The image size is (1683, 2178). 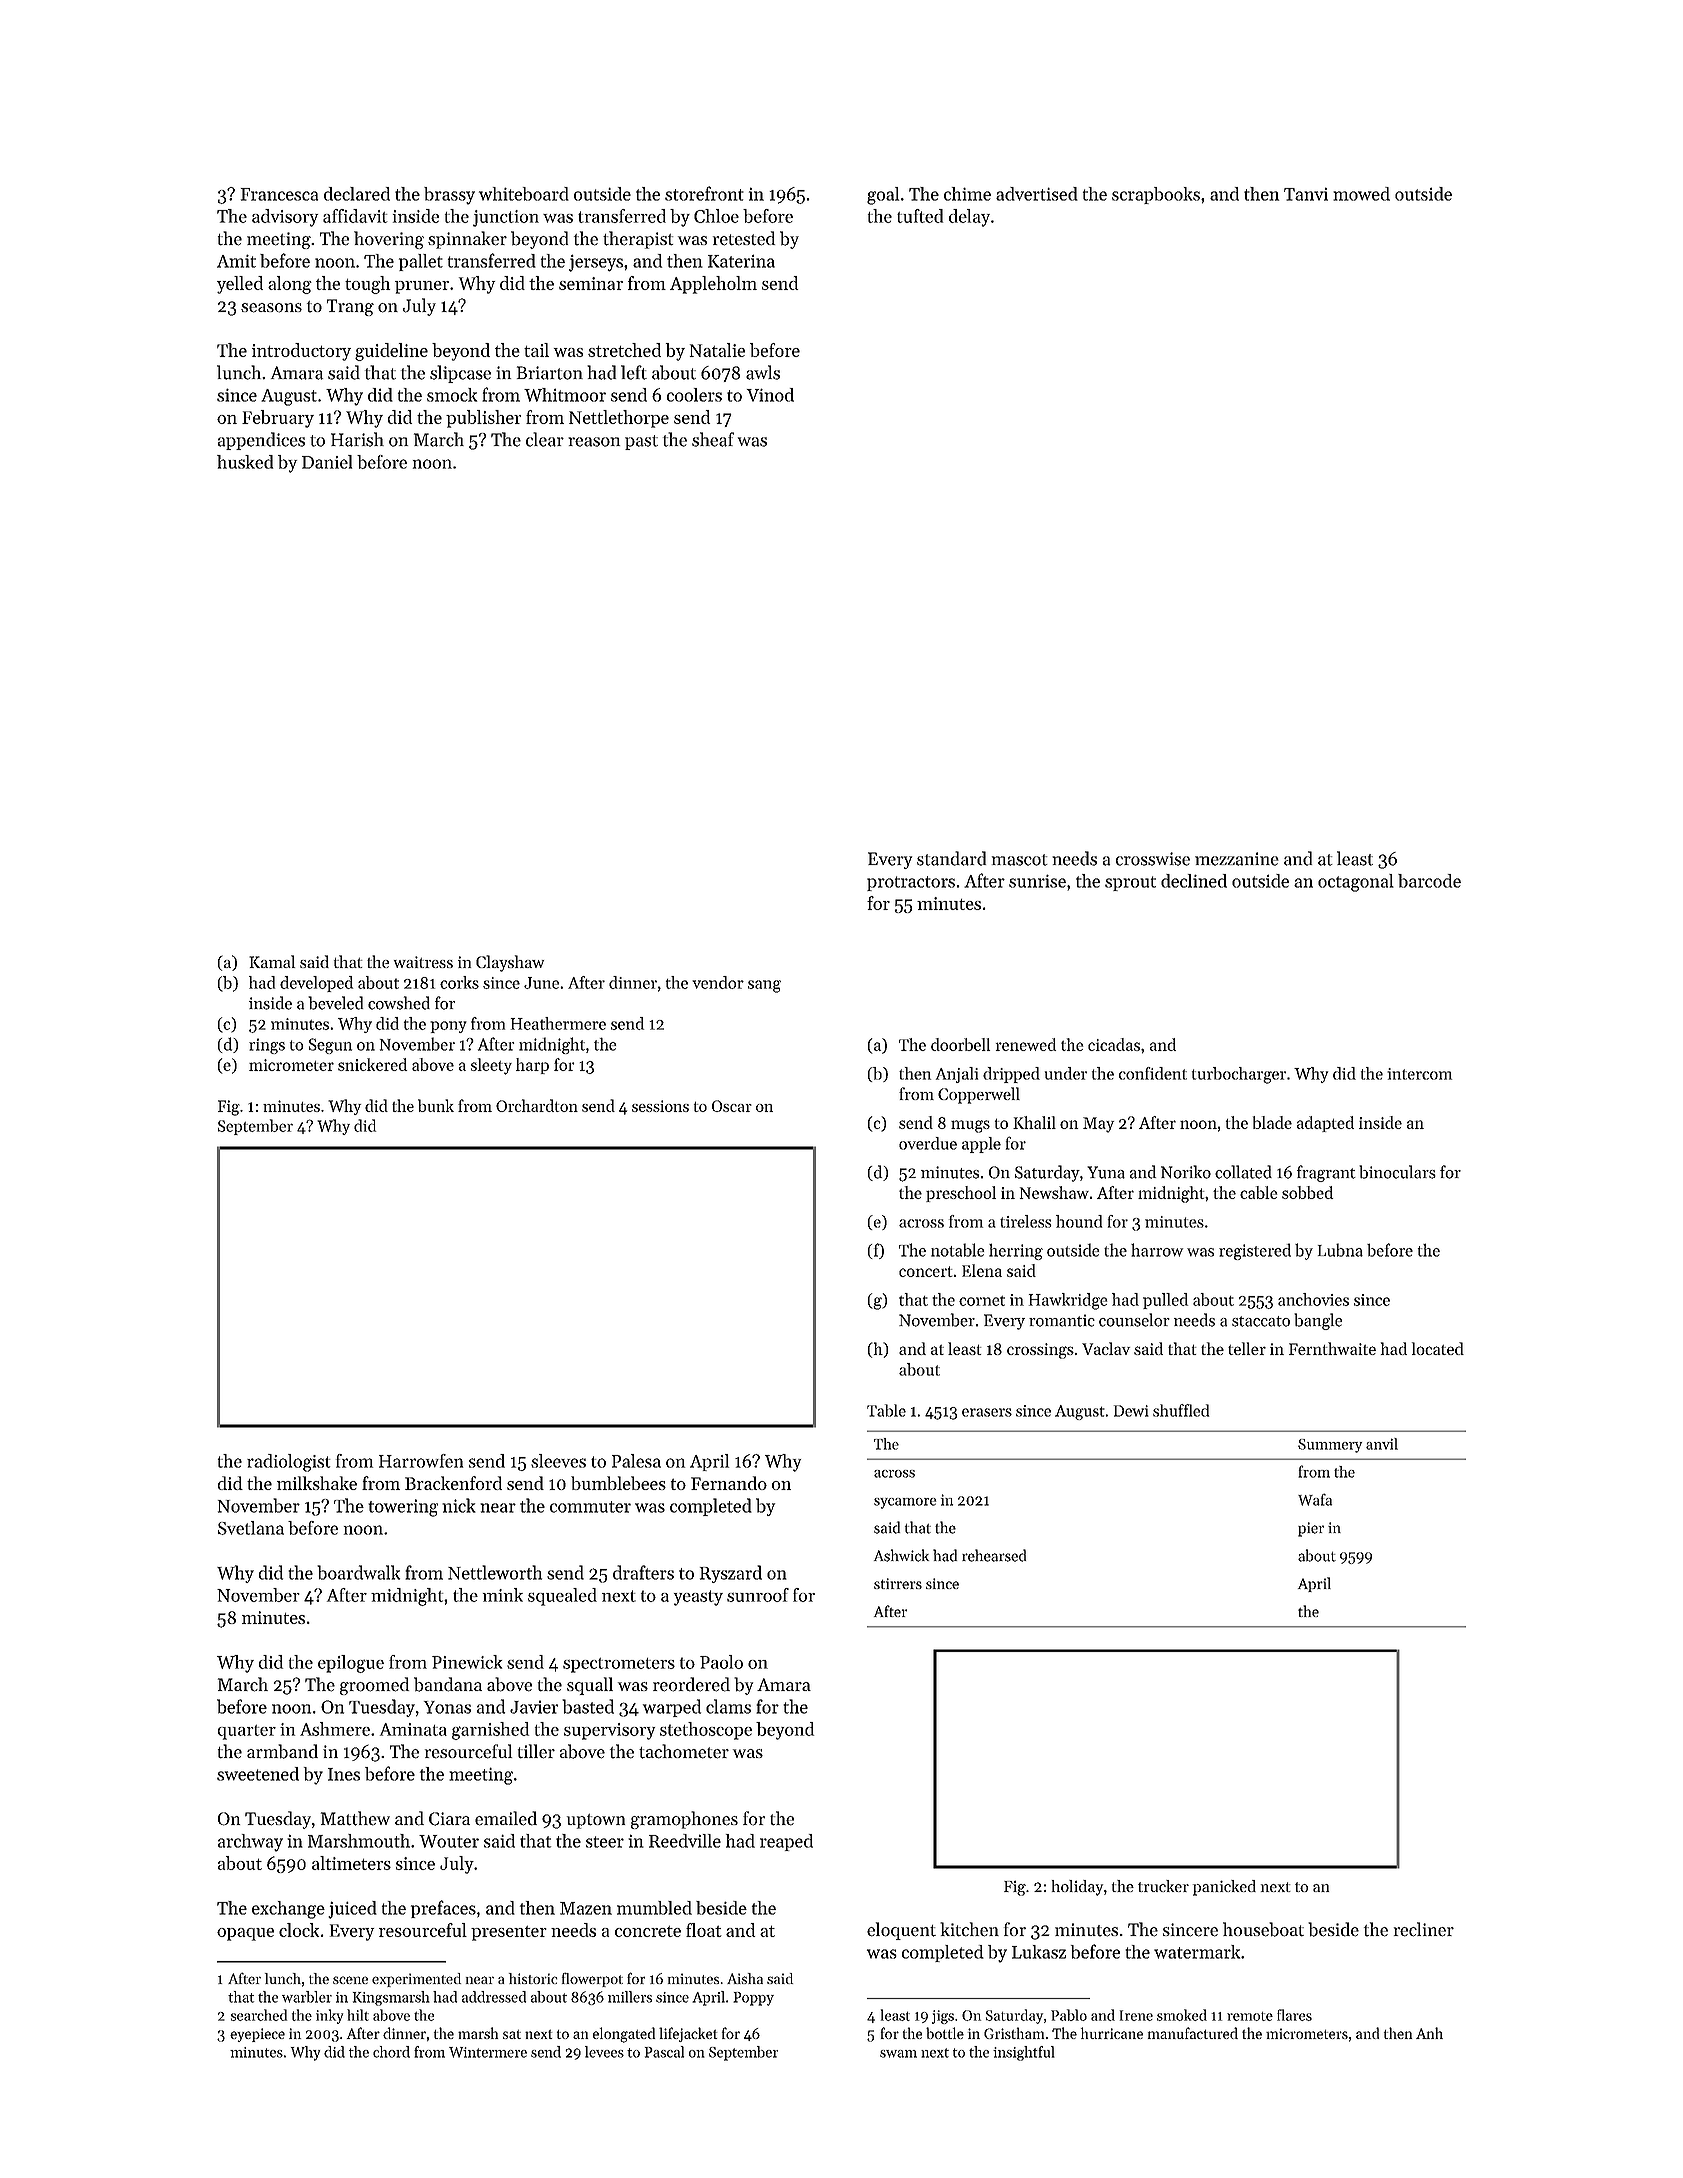 What do you see at coordinates (506, 1818) in the document?
I see `emailed` at bounding box center [506, 1818].
